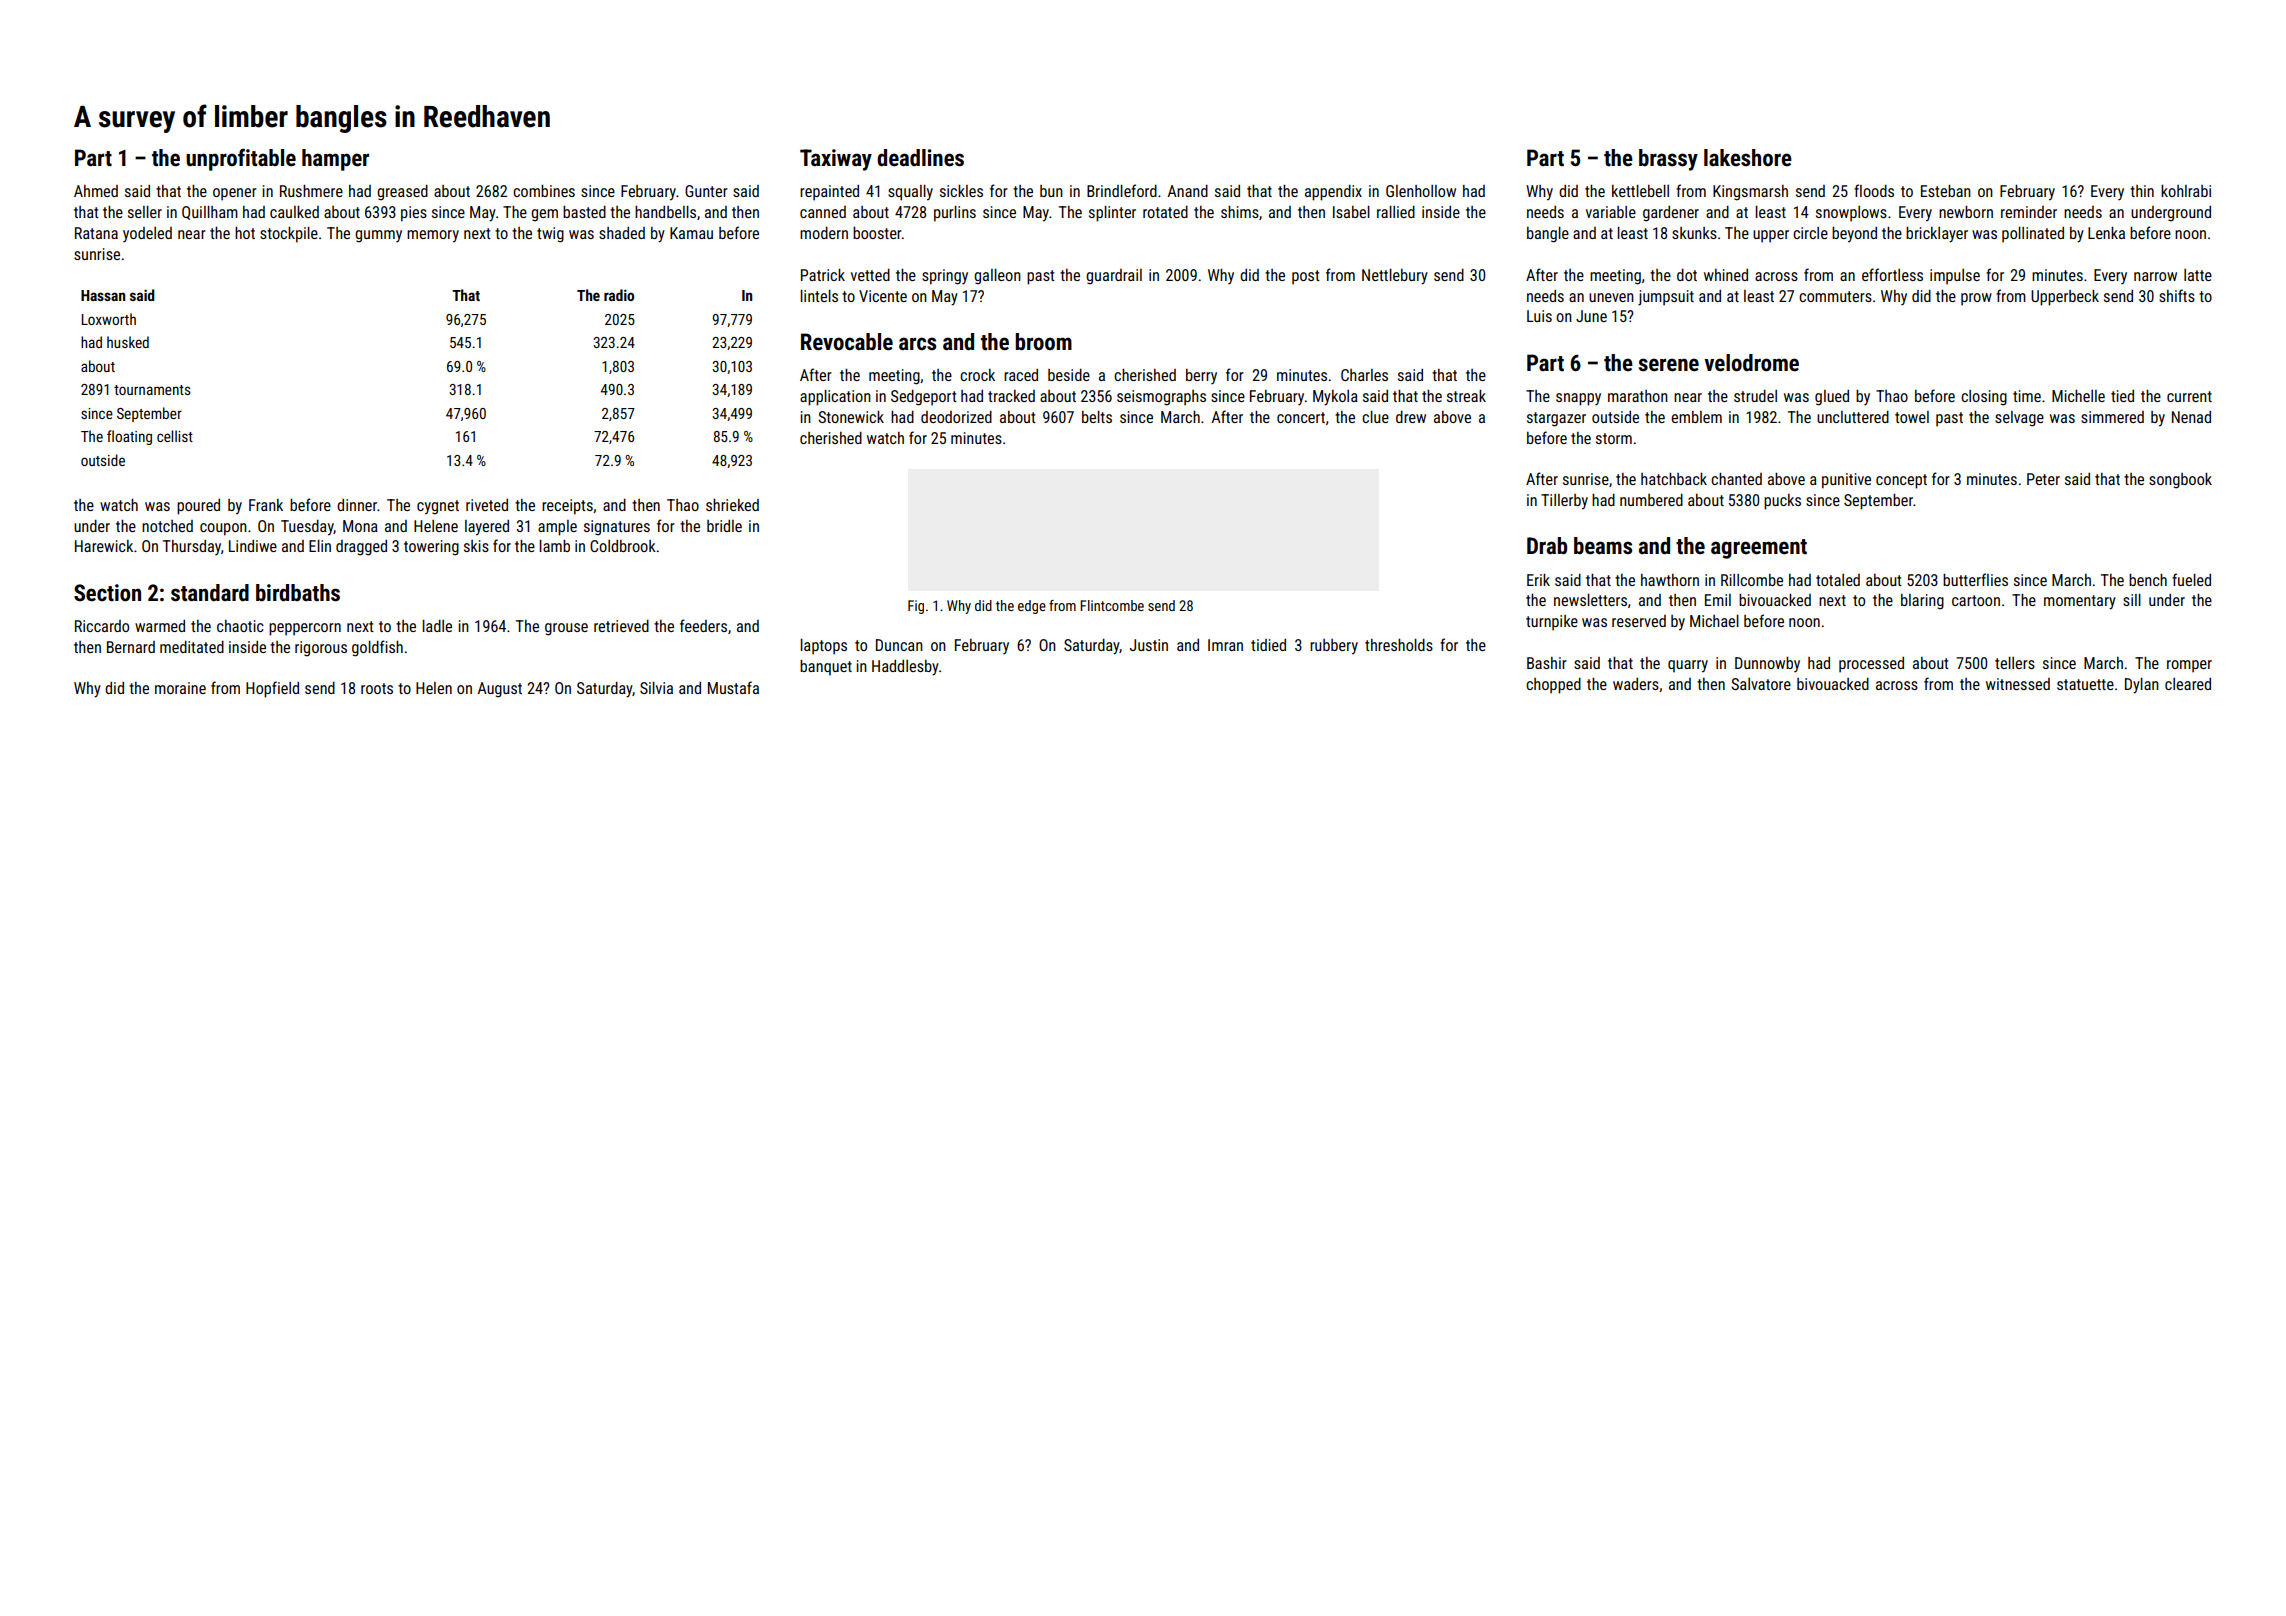 The height and width of the image is (1616, 2286). What do you see at coordinates (2033, 235) in the image?
I see `pollinated` at bounding box center [2033, 235].
